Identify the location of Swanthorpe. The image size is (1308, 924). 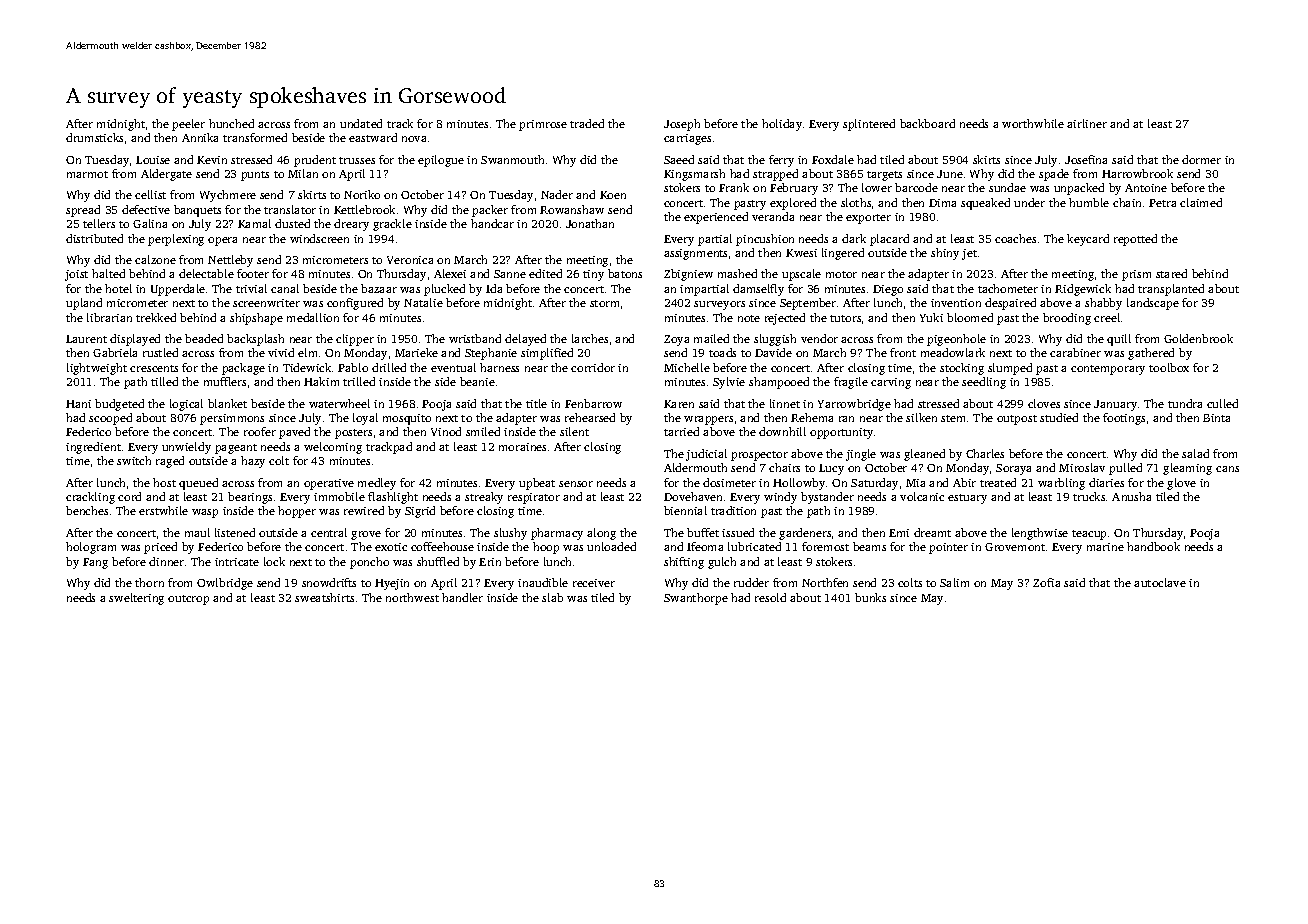
(696, 599).
